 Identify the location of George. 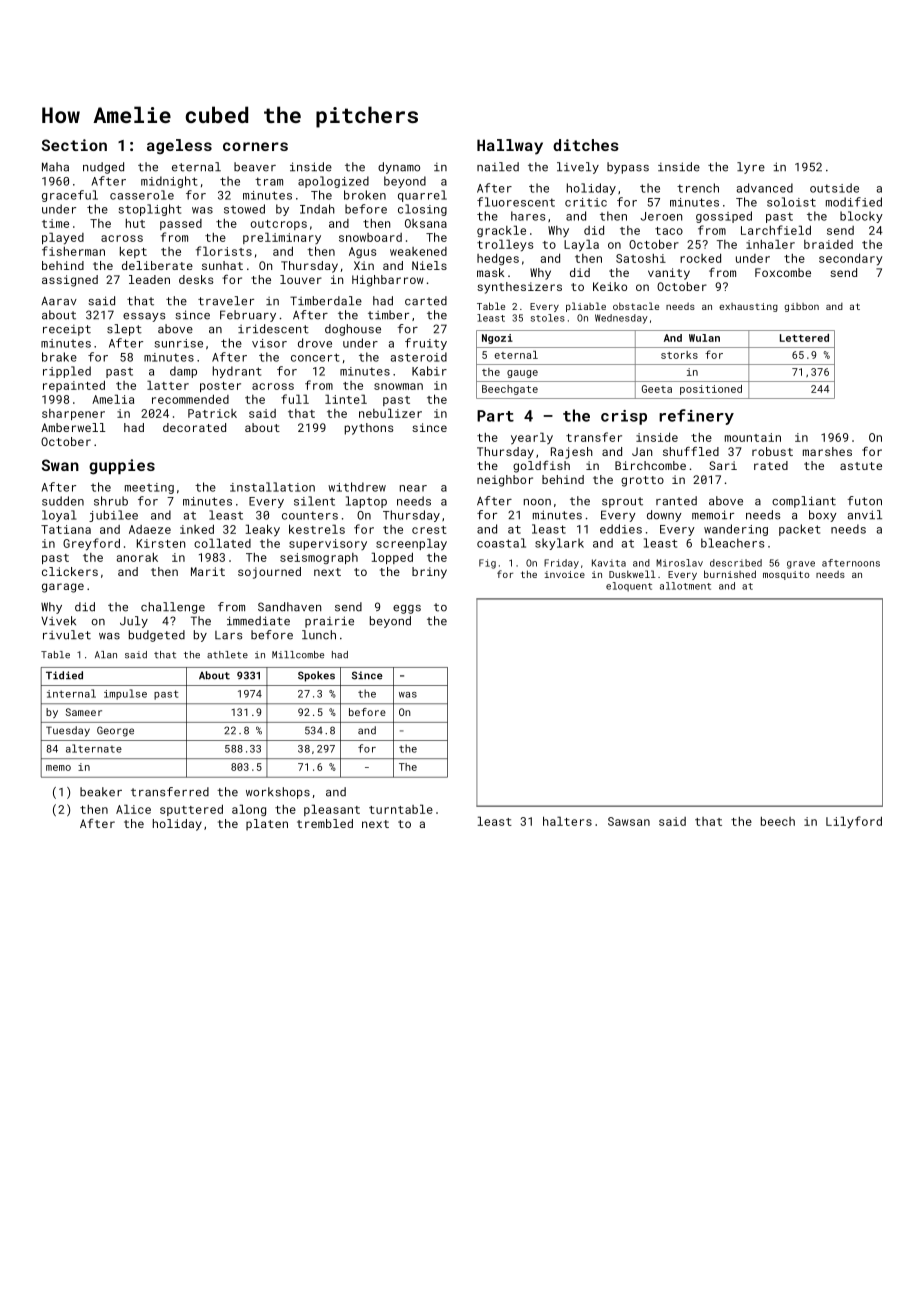
(115, 731).
